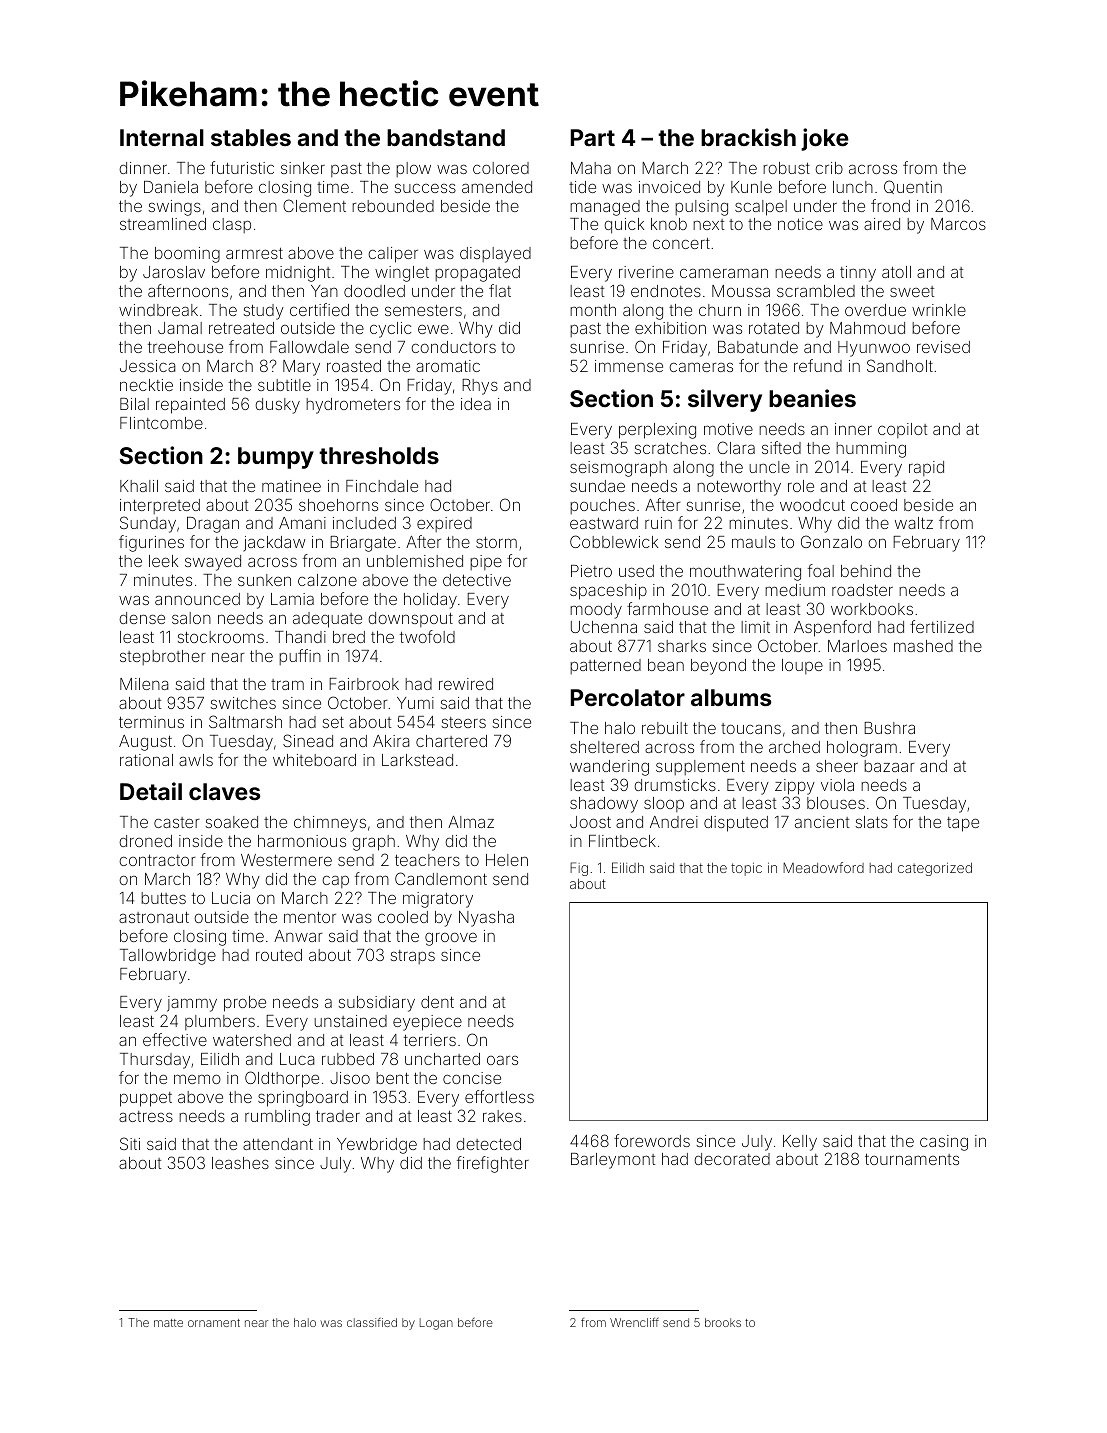 The image size is (1107, 1433). I want to click on frond, so click(890, 205).
